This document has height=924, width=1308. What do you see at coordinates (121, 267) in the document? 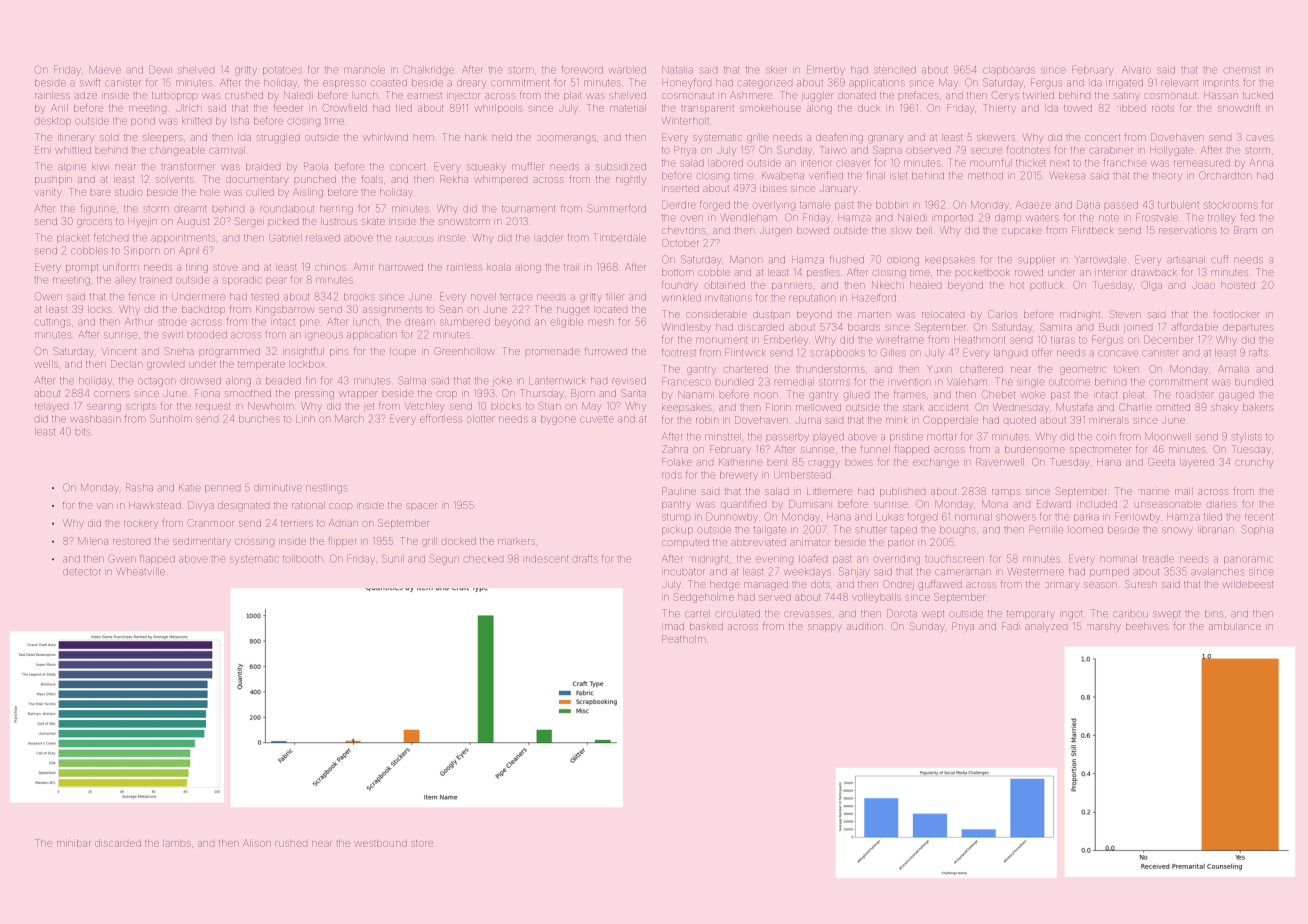
I see `uniform` at bounding box center [121, 267].
